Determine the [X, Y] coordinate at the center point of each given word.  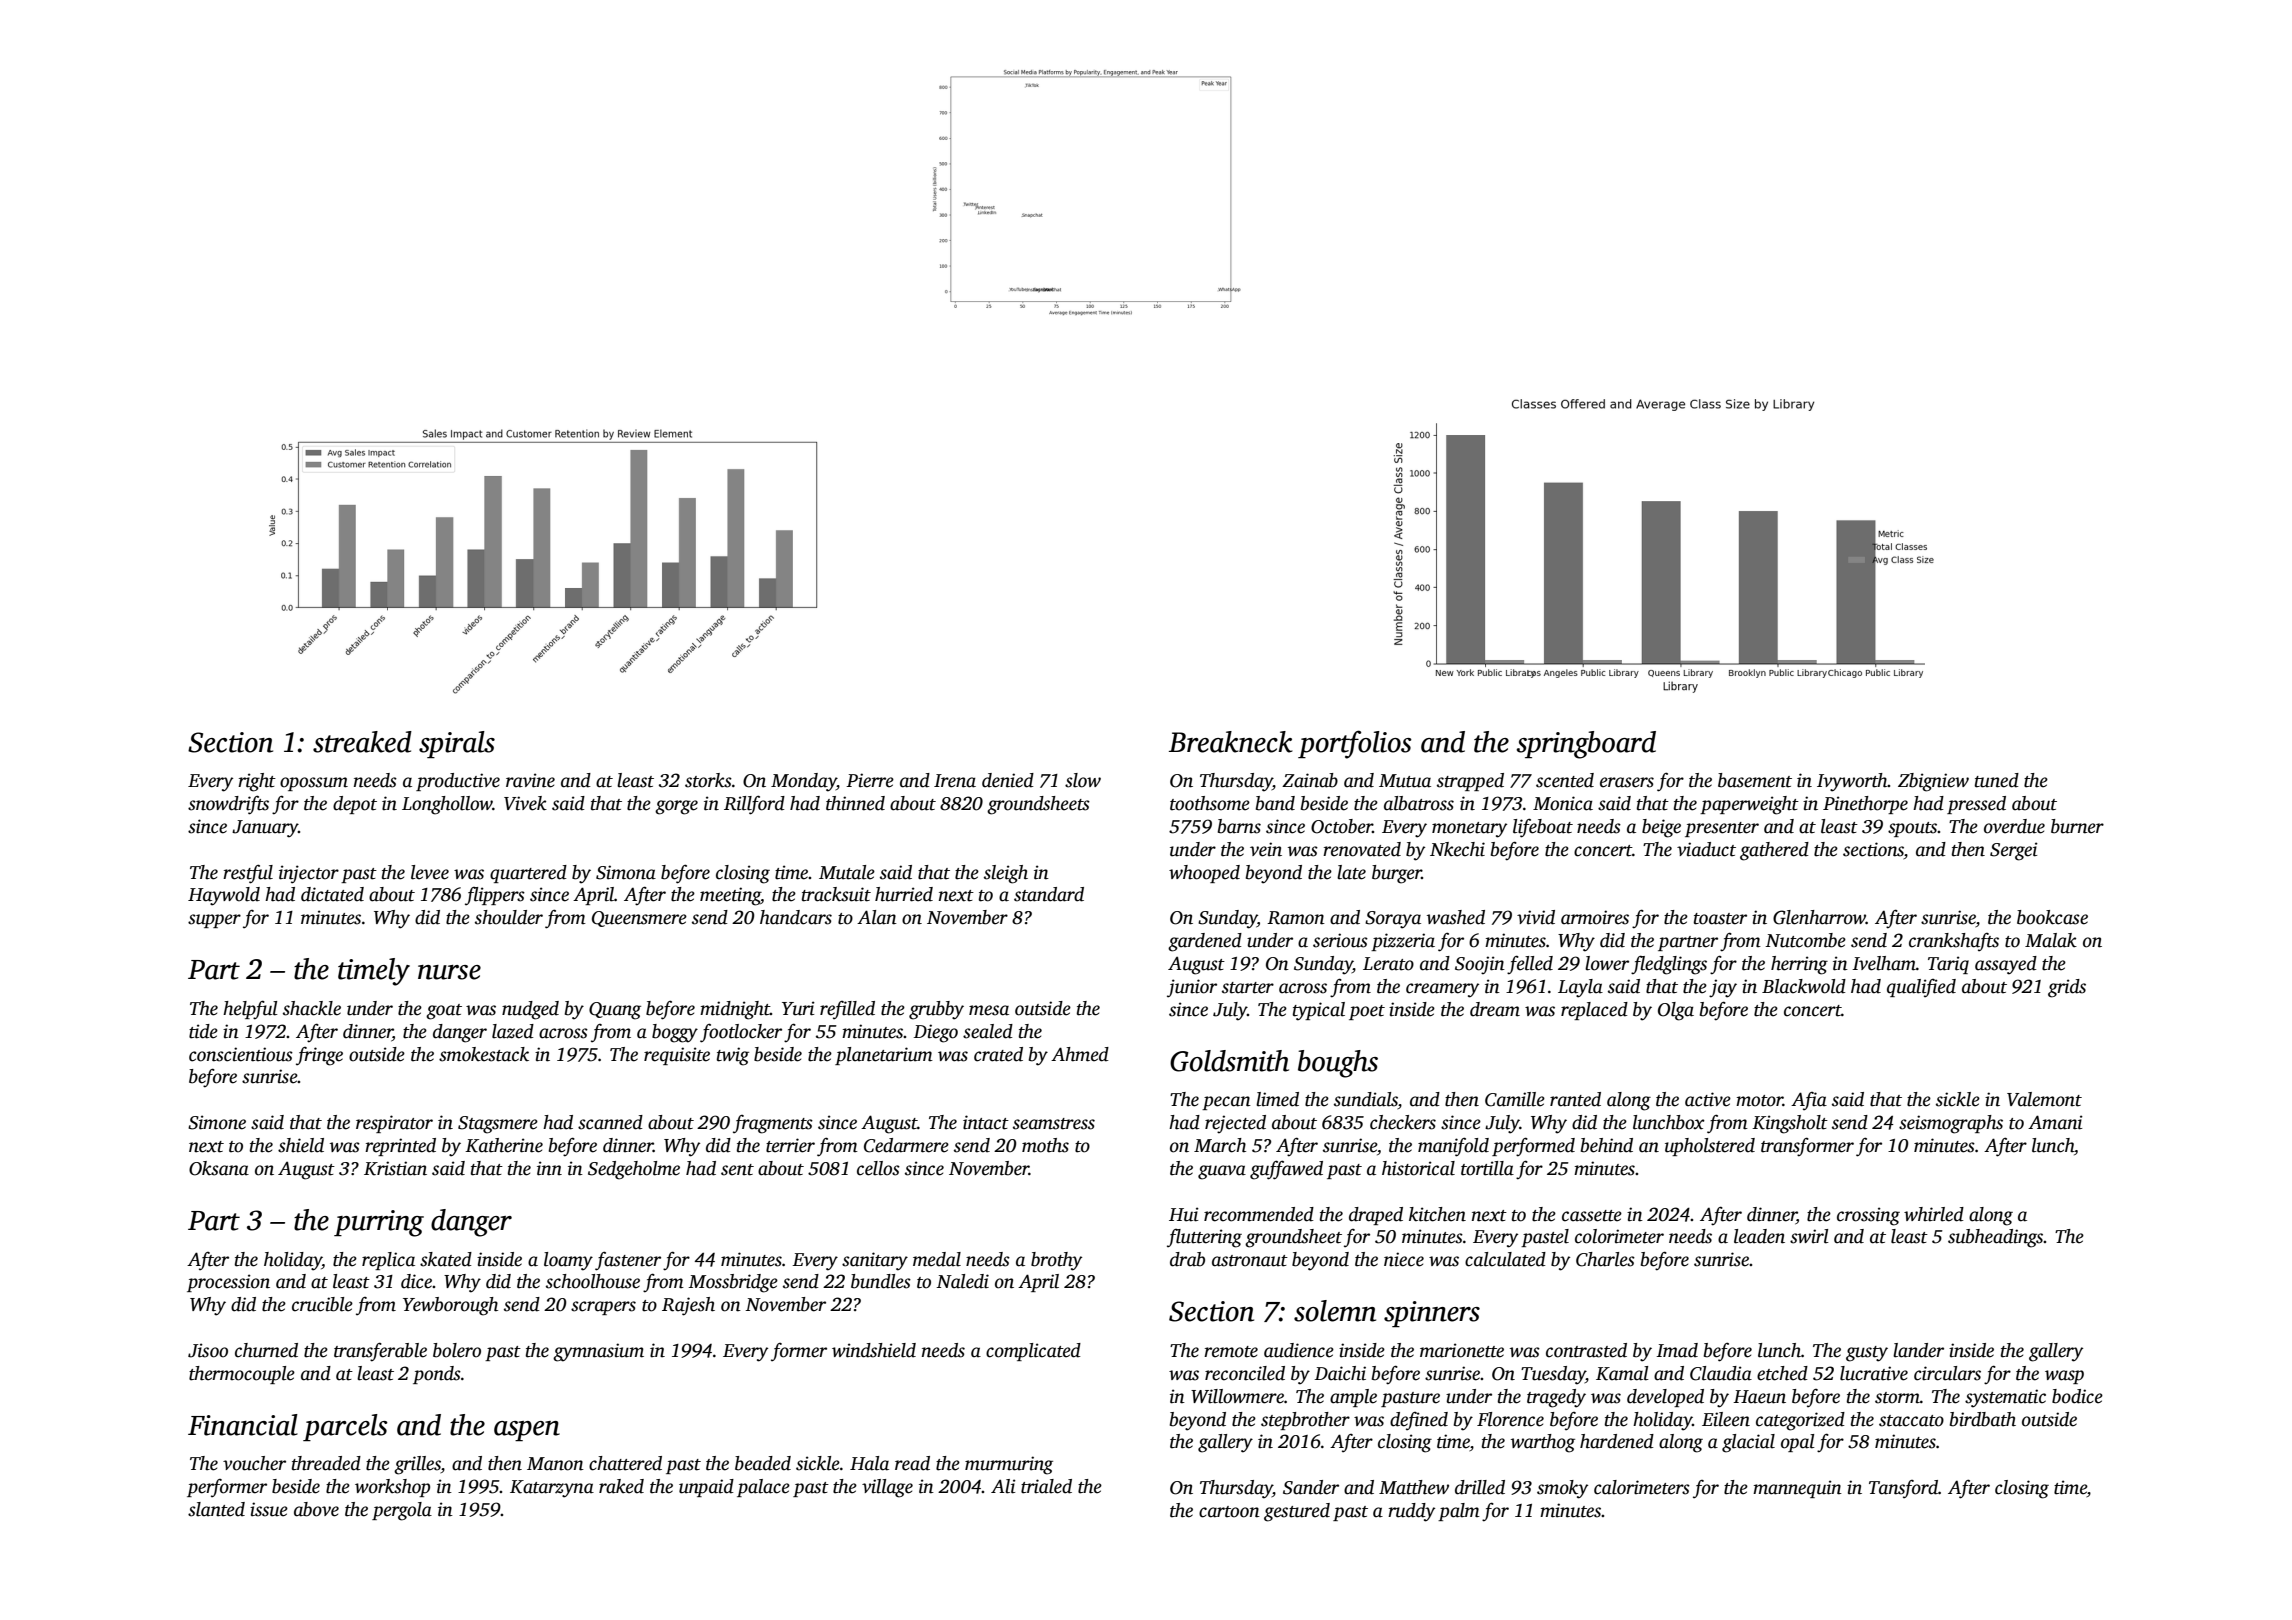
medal [937, 1259]
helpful [250, 1010]
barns [1239, 826]
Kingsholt [1790, 1124]
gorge [676, 807]
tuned [1997, 780]
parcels [345, 1427]
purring [379, 1223]
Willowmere [1237, 1396]
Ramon [1296, 918]
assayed [2006, 965]
